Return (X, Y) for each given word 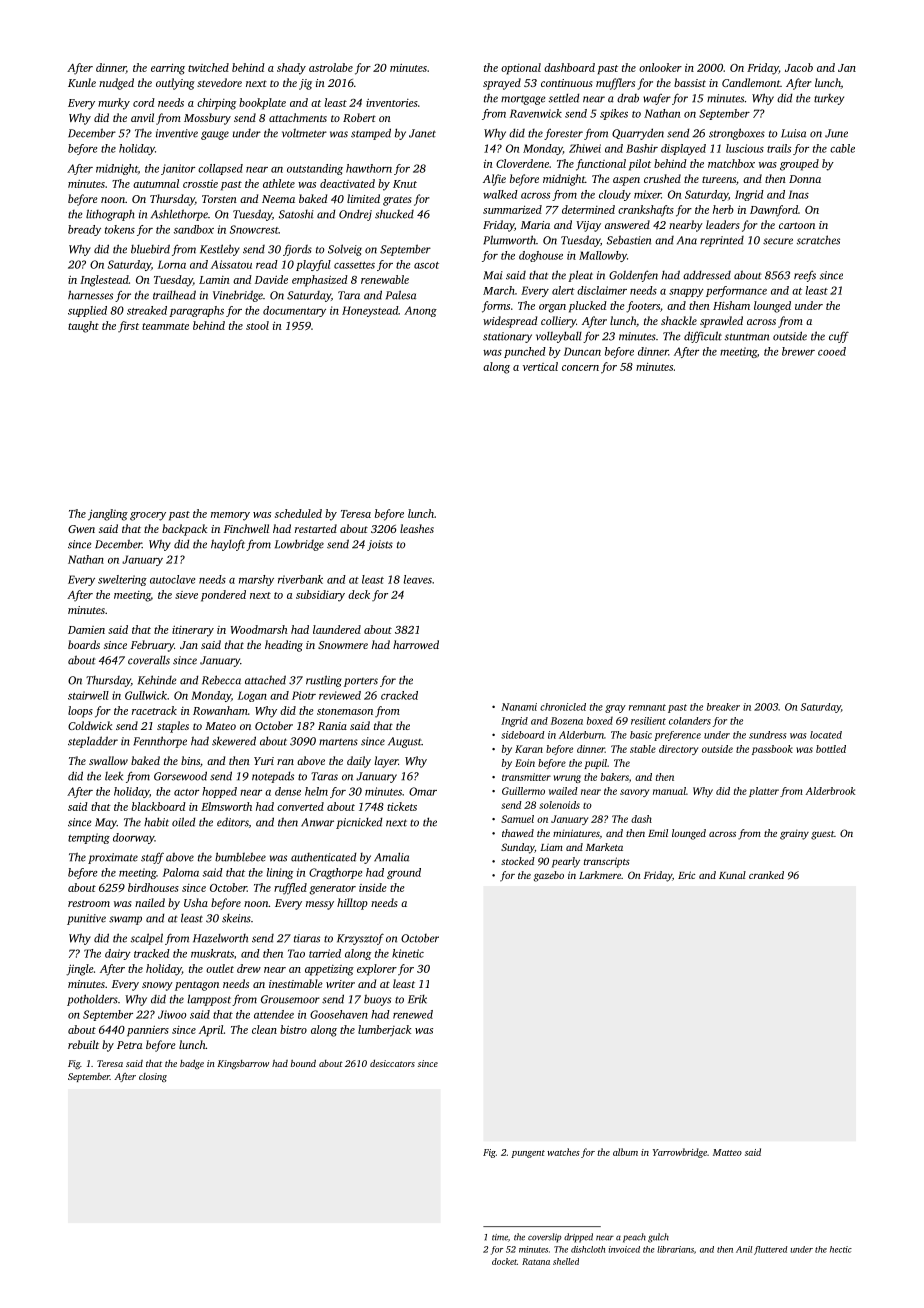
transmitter (526, 777)
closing (153, 1077)
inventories (392, 103)
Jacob (799, 67)
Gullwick (146, 695)
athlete (279, 183)
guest (822, 835)
